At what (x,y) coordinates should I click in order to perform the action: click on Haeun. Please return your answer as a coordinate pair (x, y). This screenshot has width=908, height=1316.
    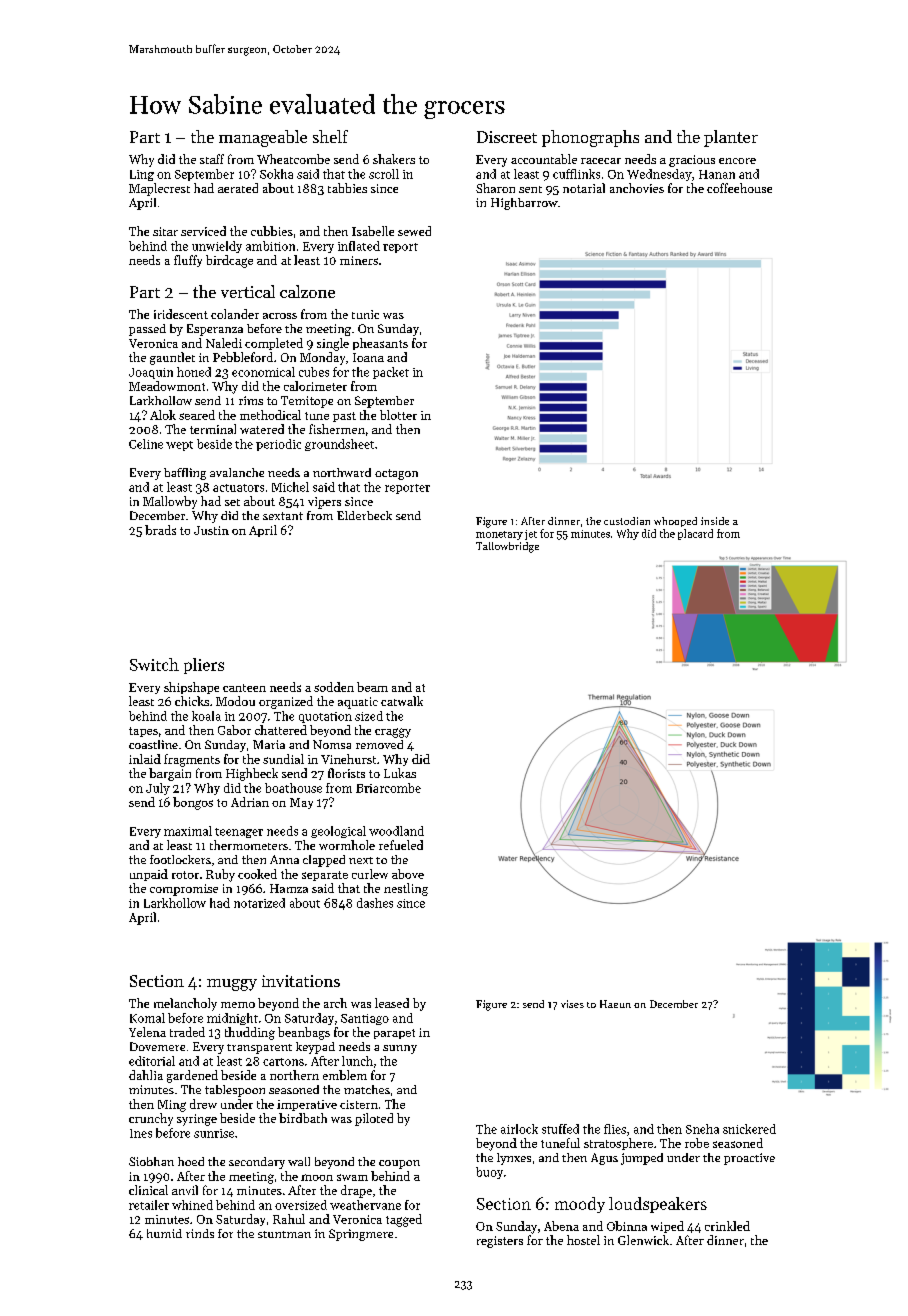
    Looking at the image, I should click on (615, 1004).
